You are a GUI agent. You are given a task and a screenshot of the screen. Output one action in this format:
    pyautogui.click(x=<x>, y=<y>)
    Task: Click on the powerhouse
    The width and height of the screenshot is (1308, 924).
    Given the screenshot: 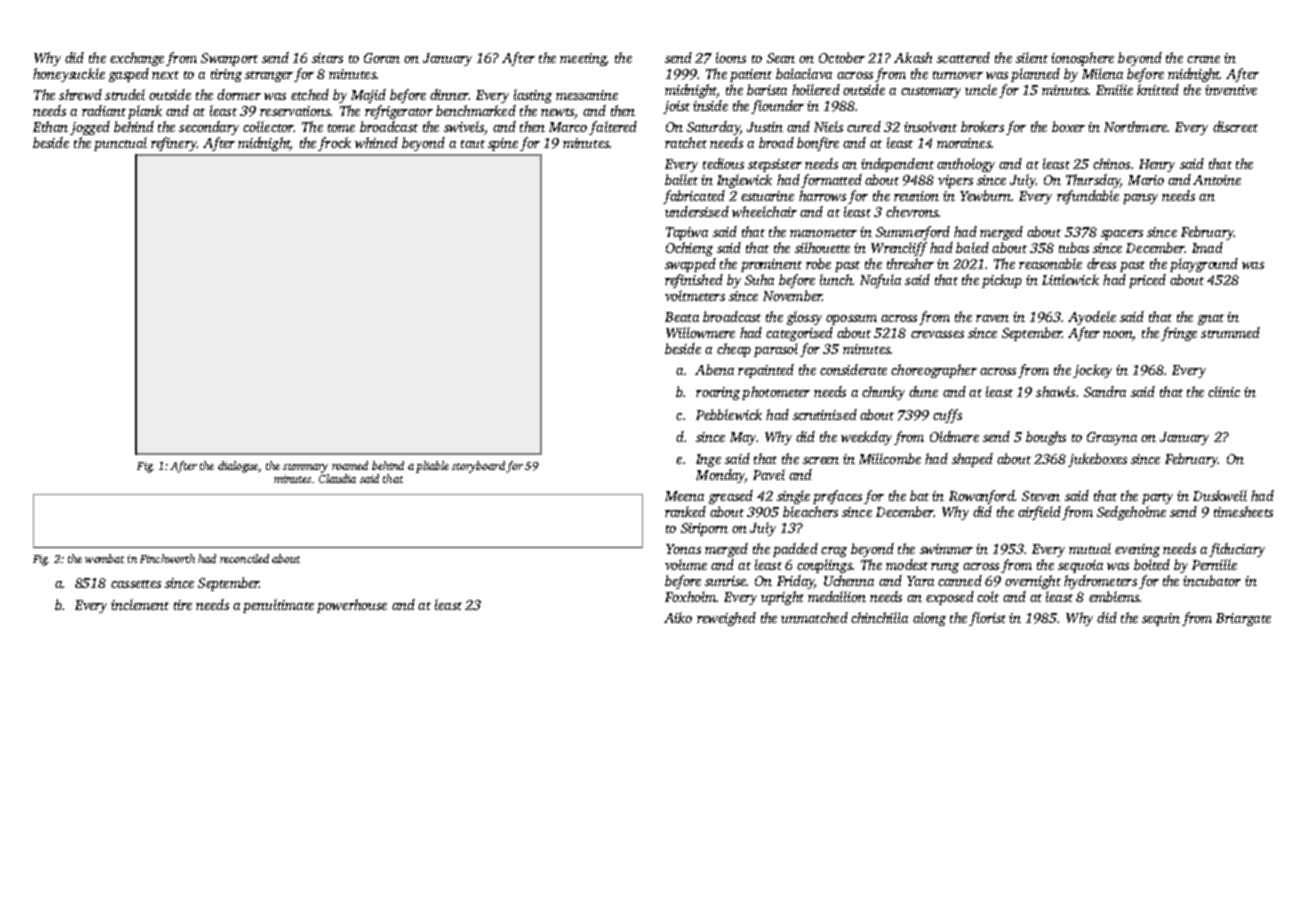 What is the action you would take?
    pyautogui.click(x=352, y=606)
